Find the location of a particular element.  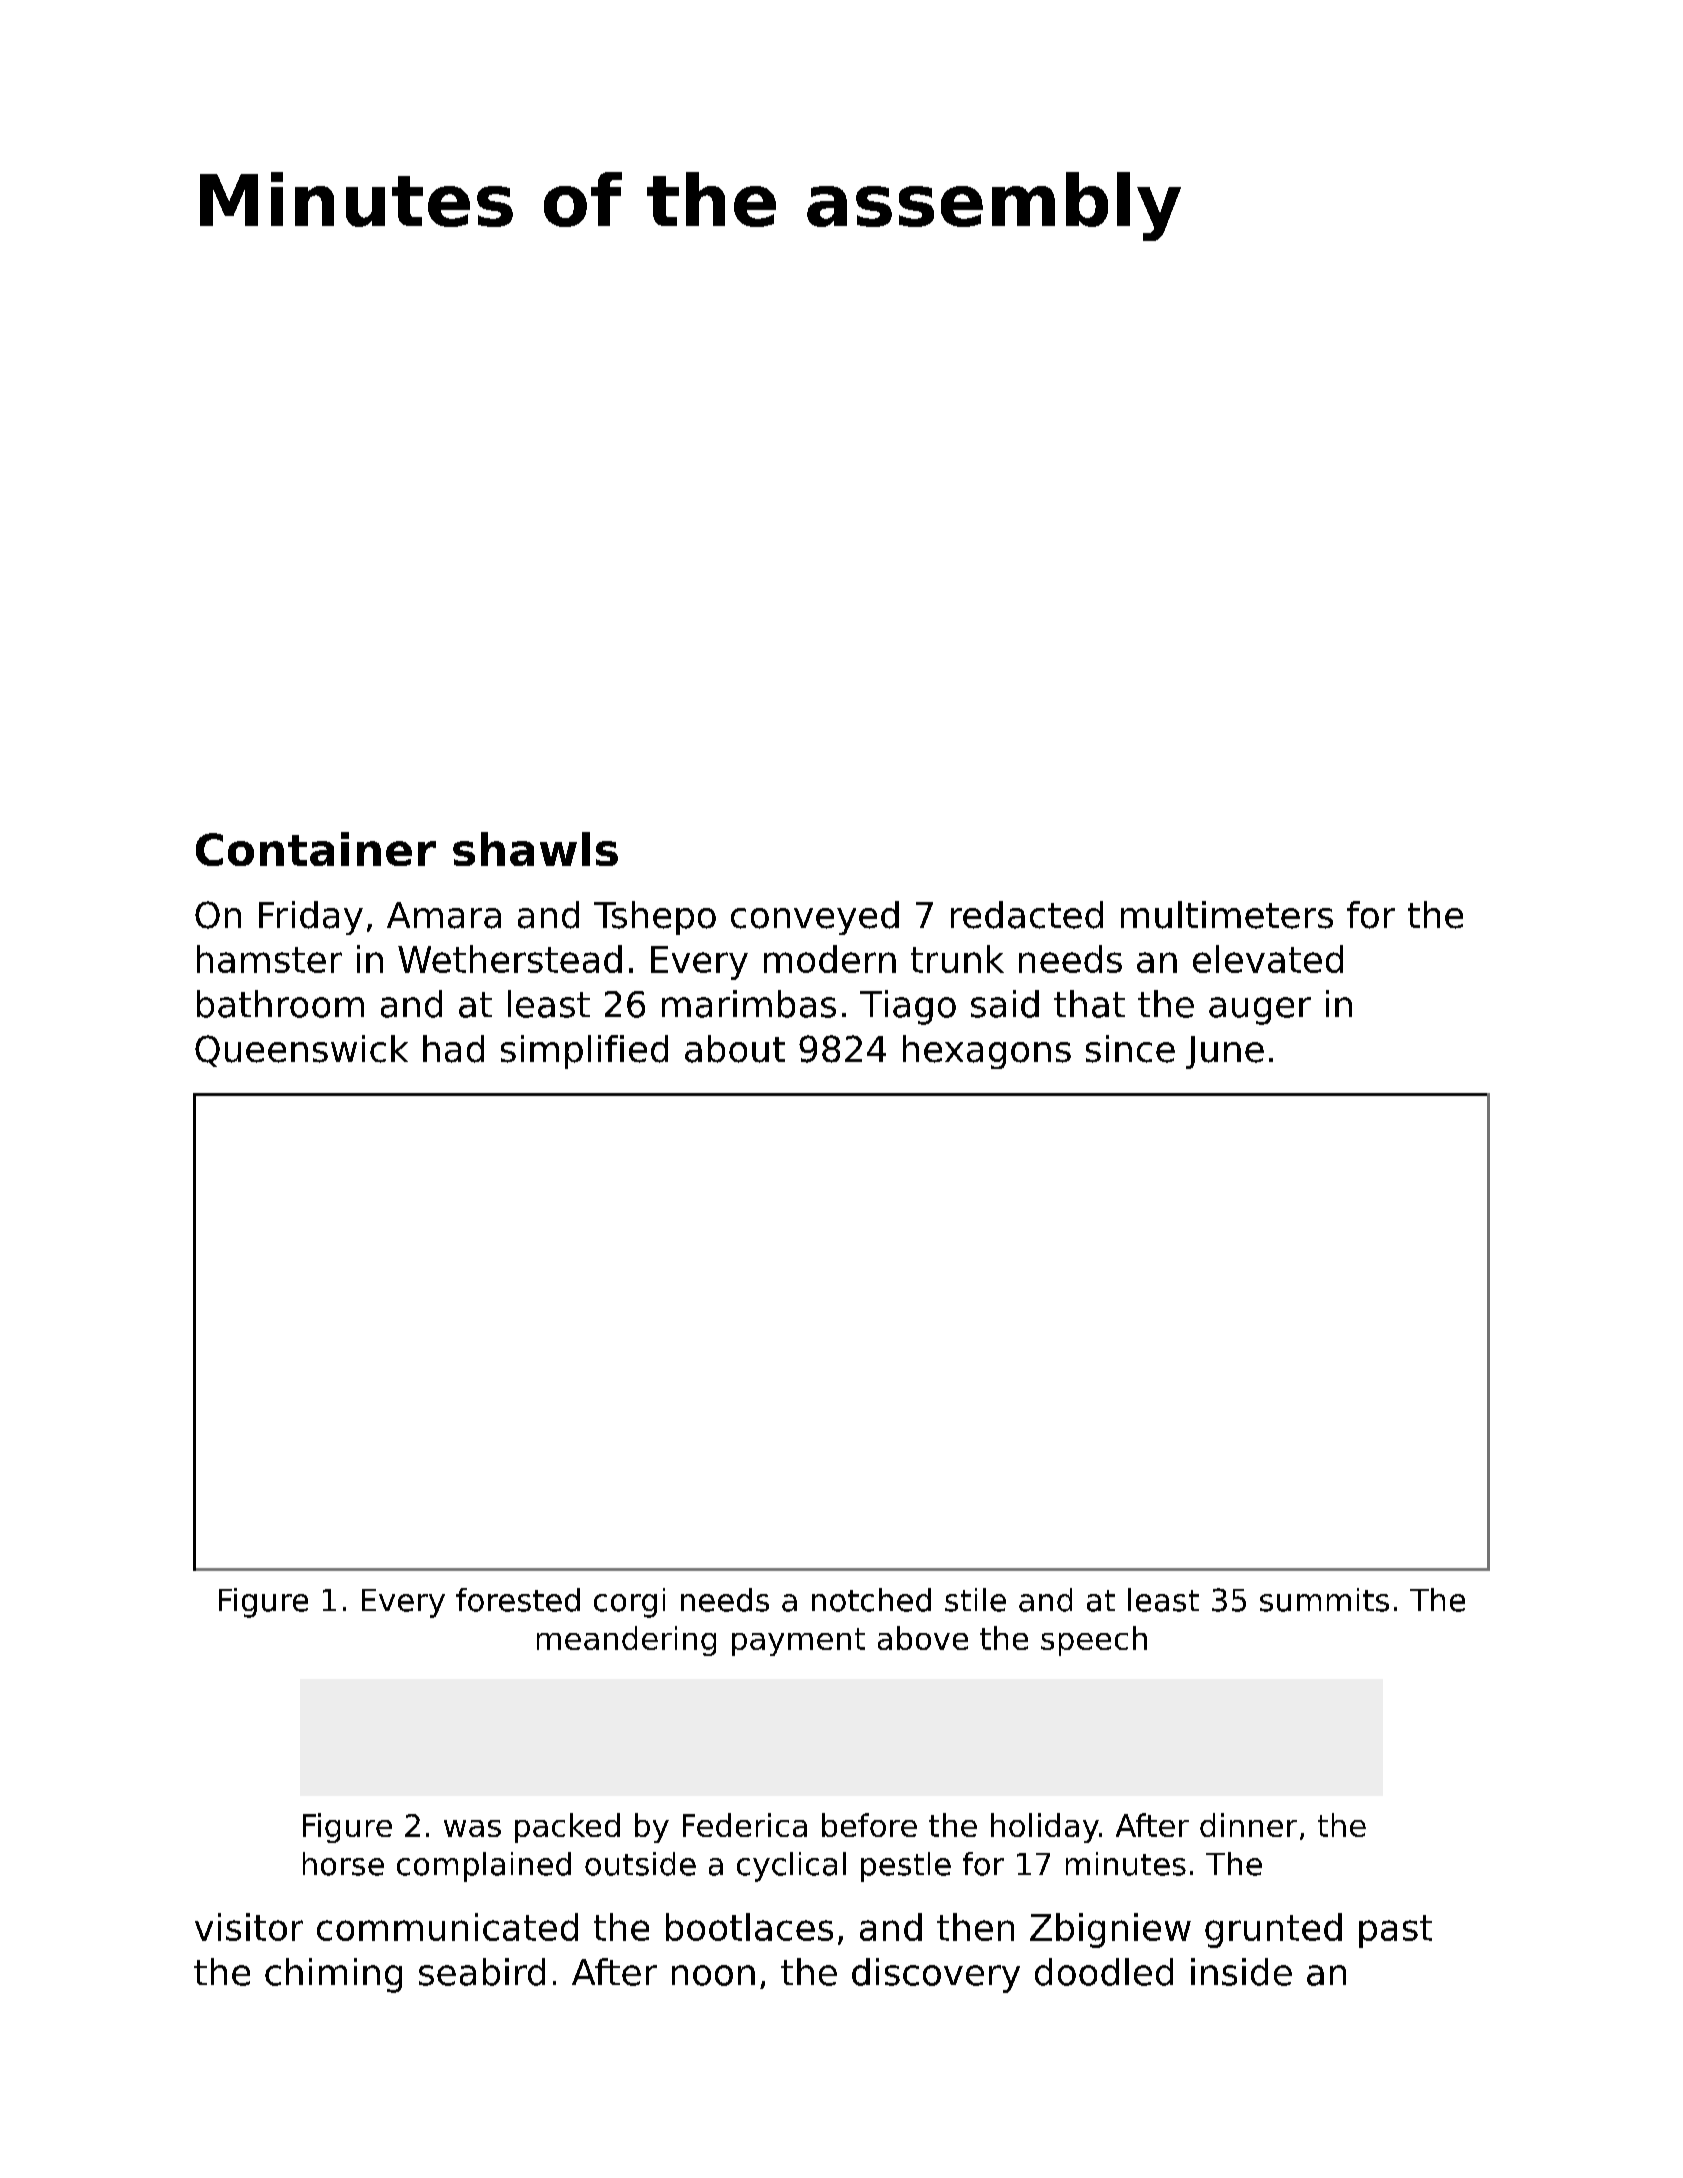

payment is located at coordinates (798, 1642).
